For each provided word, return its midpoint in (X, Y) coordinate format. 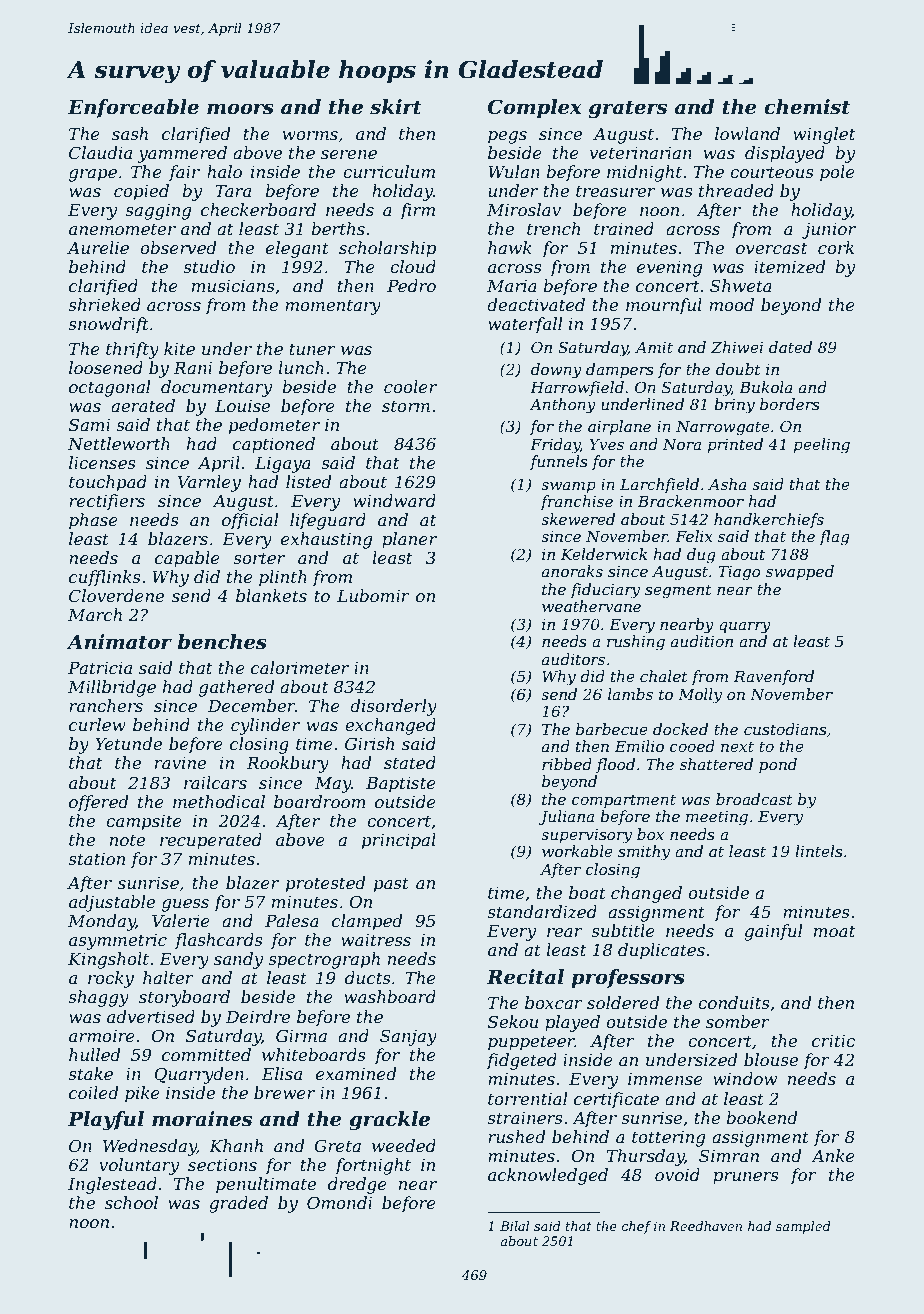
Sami (89, 424)
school (131, 1202)
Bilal (515, 1226)
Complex (535, 108)
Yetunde (128, 743)
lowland (747, 133)
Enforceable (133, 108)
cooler (410, 386)
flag (834, 538)
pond (778, 765)
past (391, 885)
